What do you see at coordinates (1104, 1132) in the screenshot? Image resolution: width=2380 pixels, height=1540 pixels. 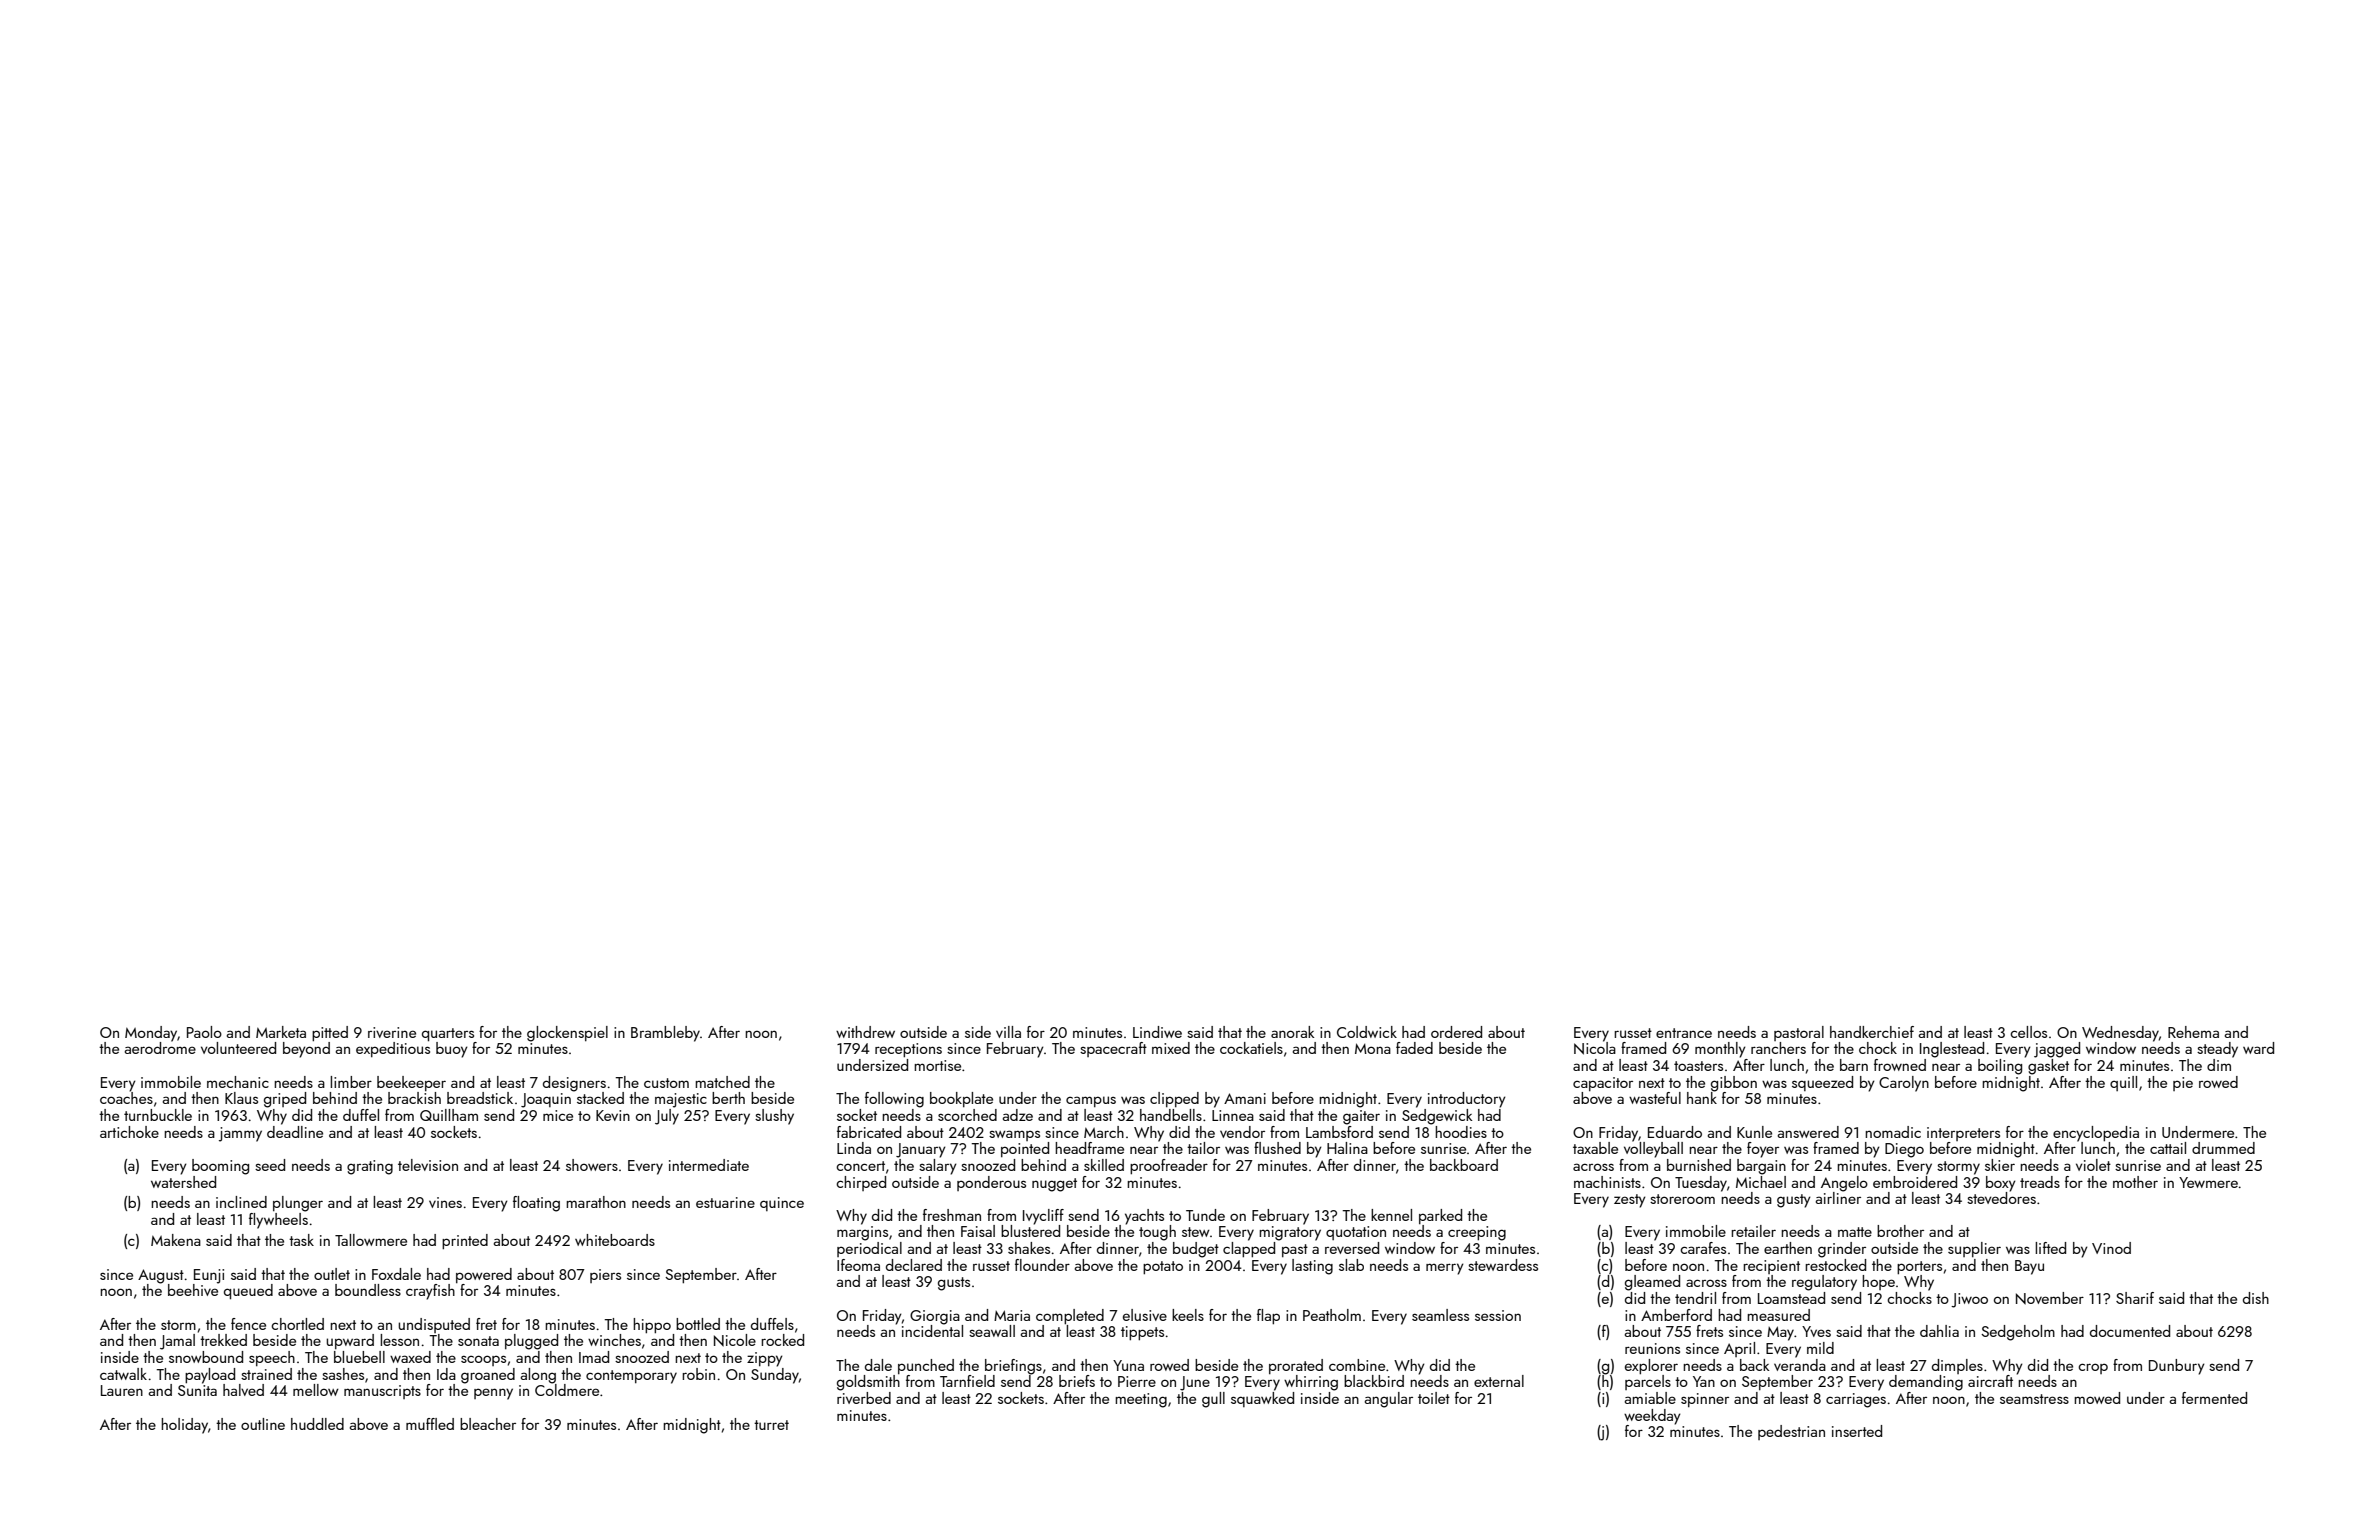 I see `March` at bounding box center [1104, 1132].
